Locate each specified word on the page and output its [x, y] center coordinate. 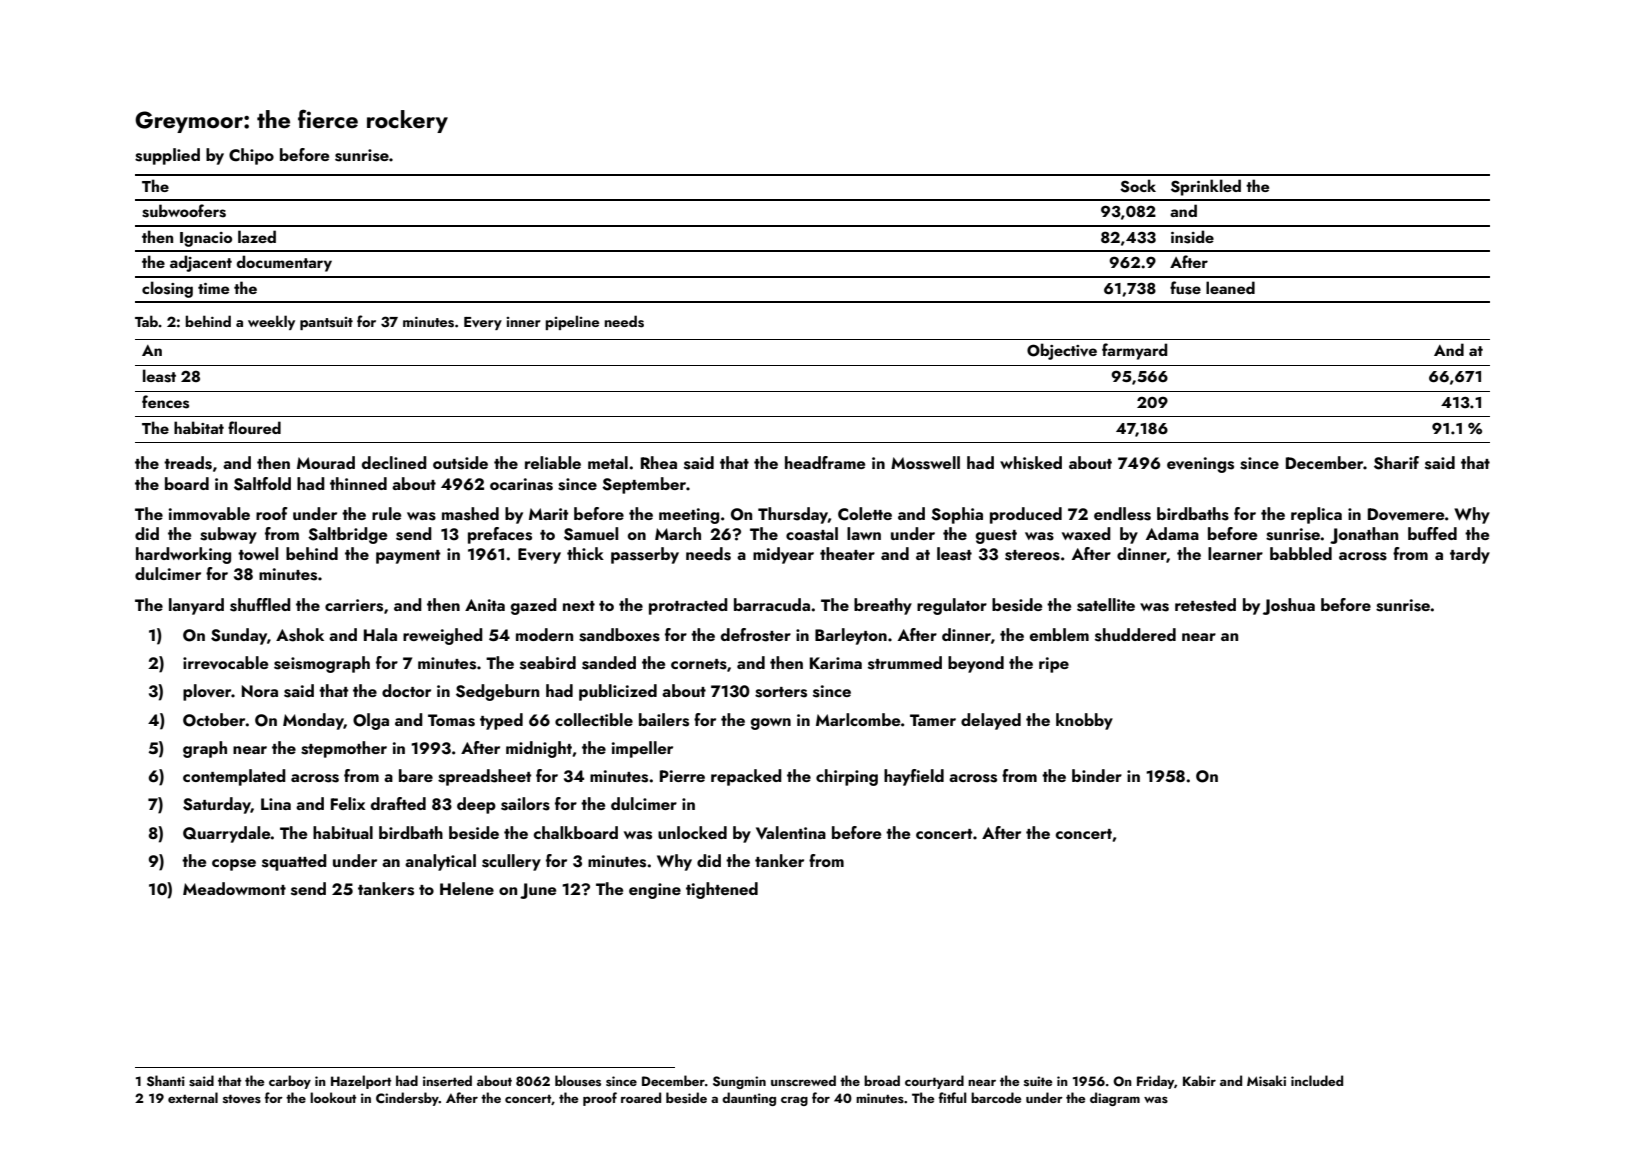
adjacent [201, 263]
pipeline [572, 322]
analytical [440, 862]
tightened [722, 890]
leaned [1230, 287]
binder [1097, 775]
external [193, 1097]
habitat [199, 427]
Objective [1062, 351]
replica [1316, 515]
